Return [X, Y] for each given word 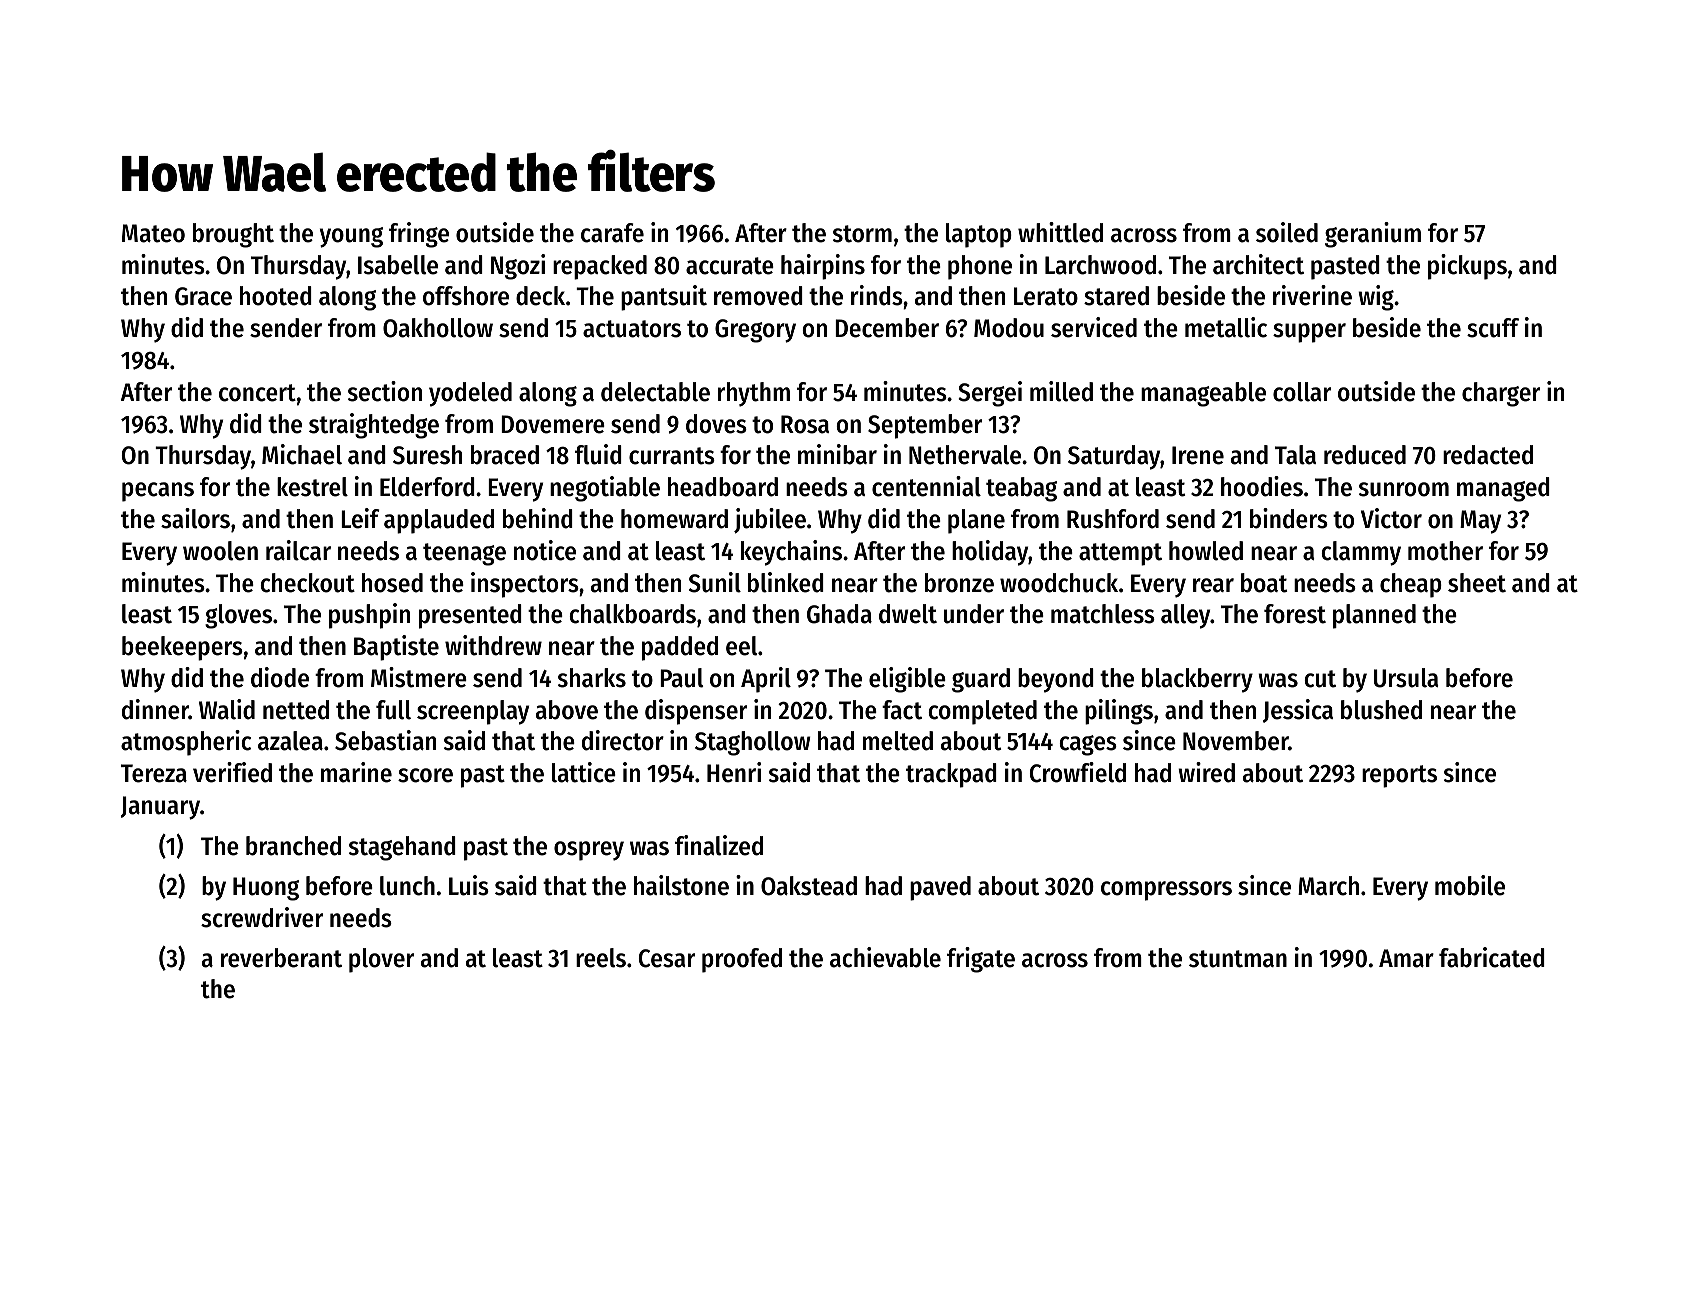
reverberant [281, 958]
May [1480, 522]
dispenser [696, 712]
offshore [466, 296]
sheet [1477, 583]
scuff [1493, 328]
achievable [885, 957]
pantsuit [664, 298]
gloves [238, 616]
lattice [584, 772]
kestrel [312, 487]
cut [1320, 679]
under [974, 614]
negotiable [605, 489]
